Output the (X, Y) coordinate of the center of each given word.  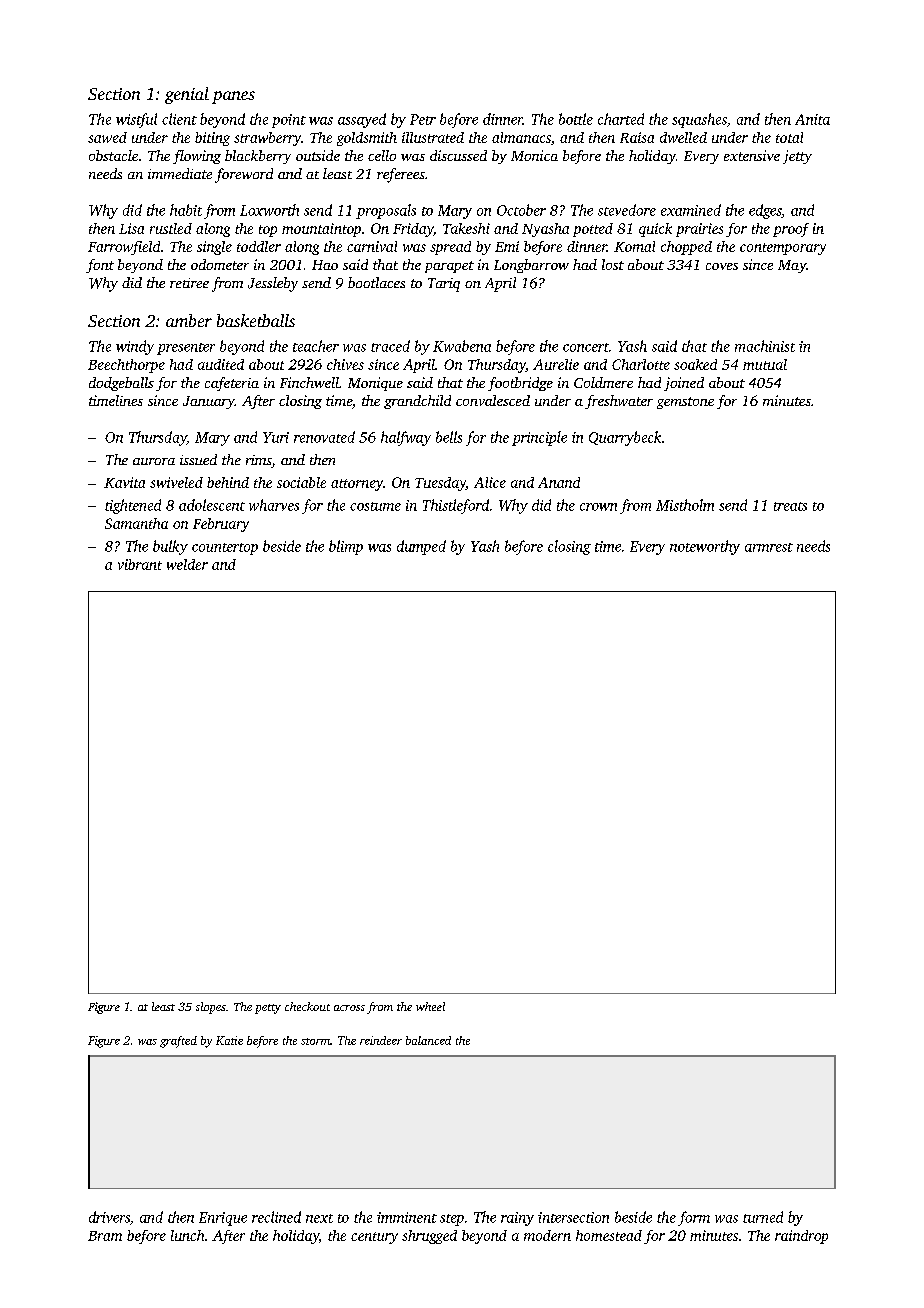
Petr (423, 119)
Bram (105, 1236)
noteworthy (705, 547)
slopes (211, 1008)
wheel (430, 1006)
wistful (136, 120)
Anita (812, 119)
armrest (769, 547)
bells (449, 437)
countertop (225, 549)
